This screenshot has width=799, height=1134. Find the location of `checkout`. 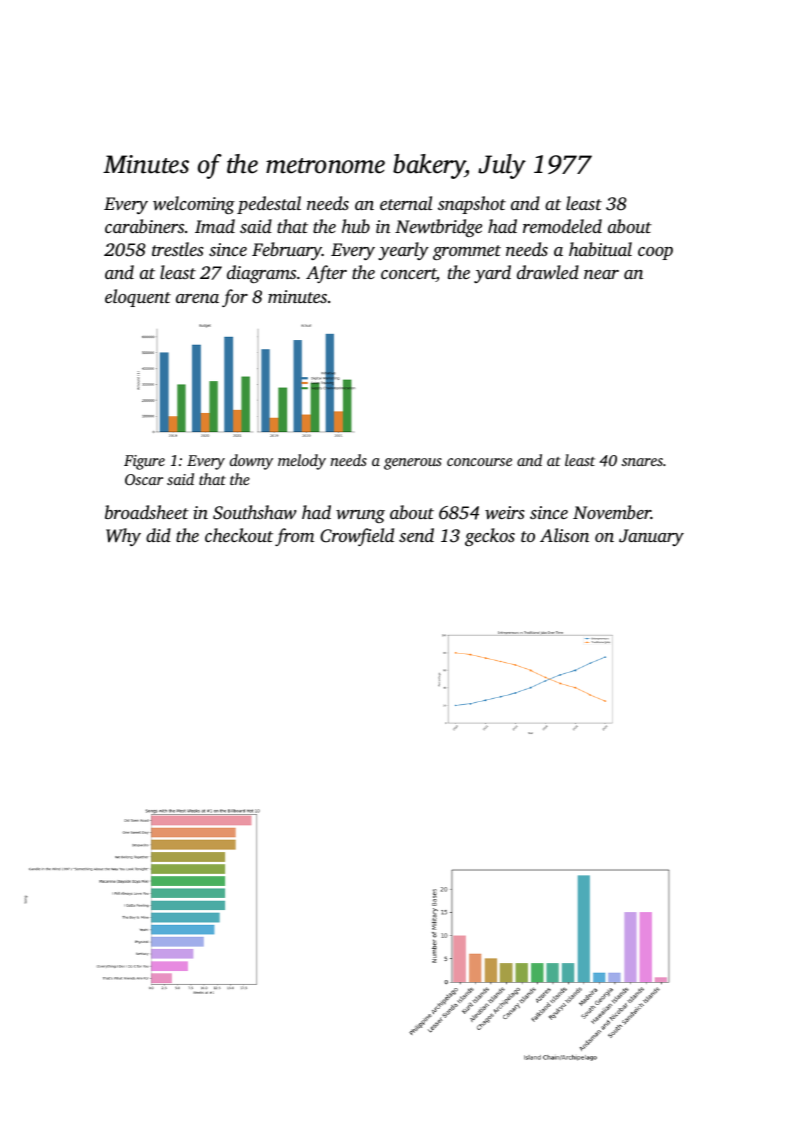

checkout is located at coordinates (239, 535).
